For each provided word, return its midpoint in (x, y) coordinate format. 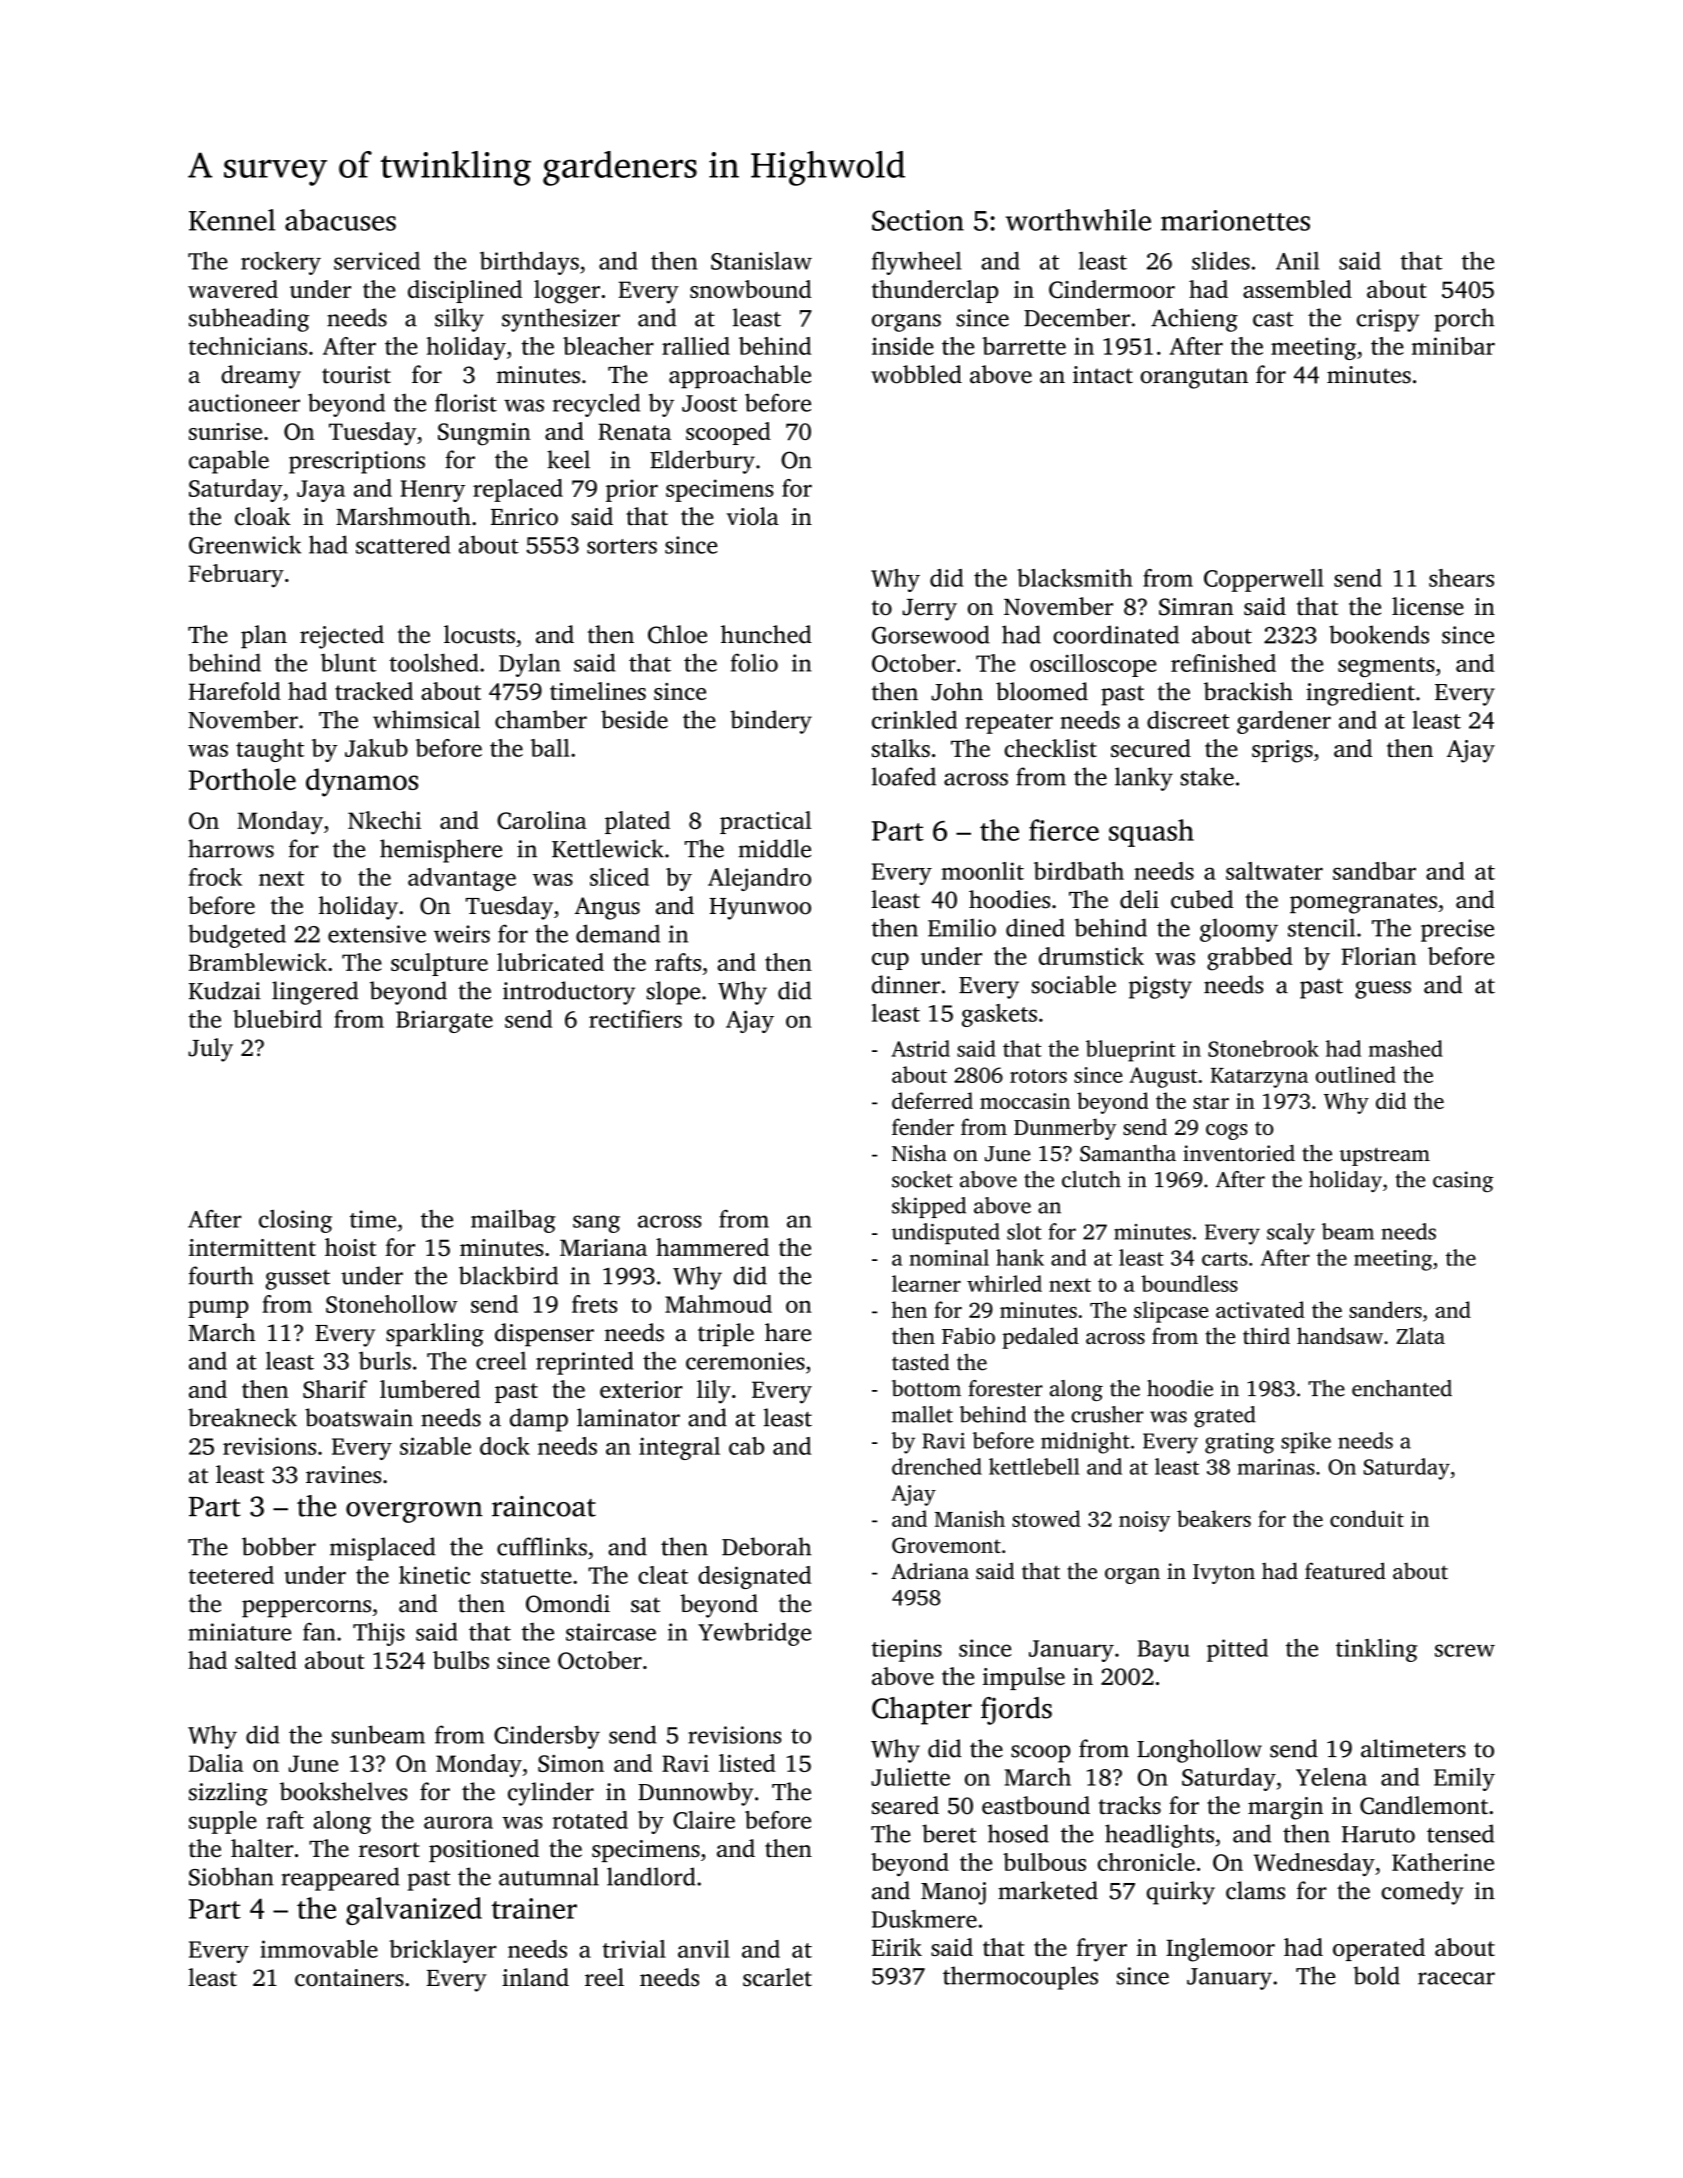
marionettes (1235, 220)
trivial (634, 1949)
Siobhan (231, 1876)
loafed (904, 776)
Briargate (444, 1021)
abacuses (340, 220)
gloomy (1239, 930)
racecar (1456, 1978)
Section (918, 220)
